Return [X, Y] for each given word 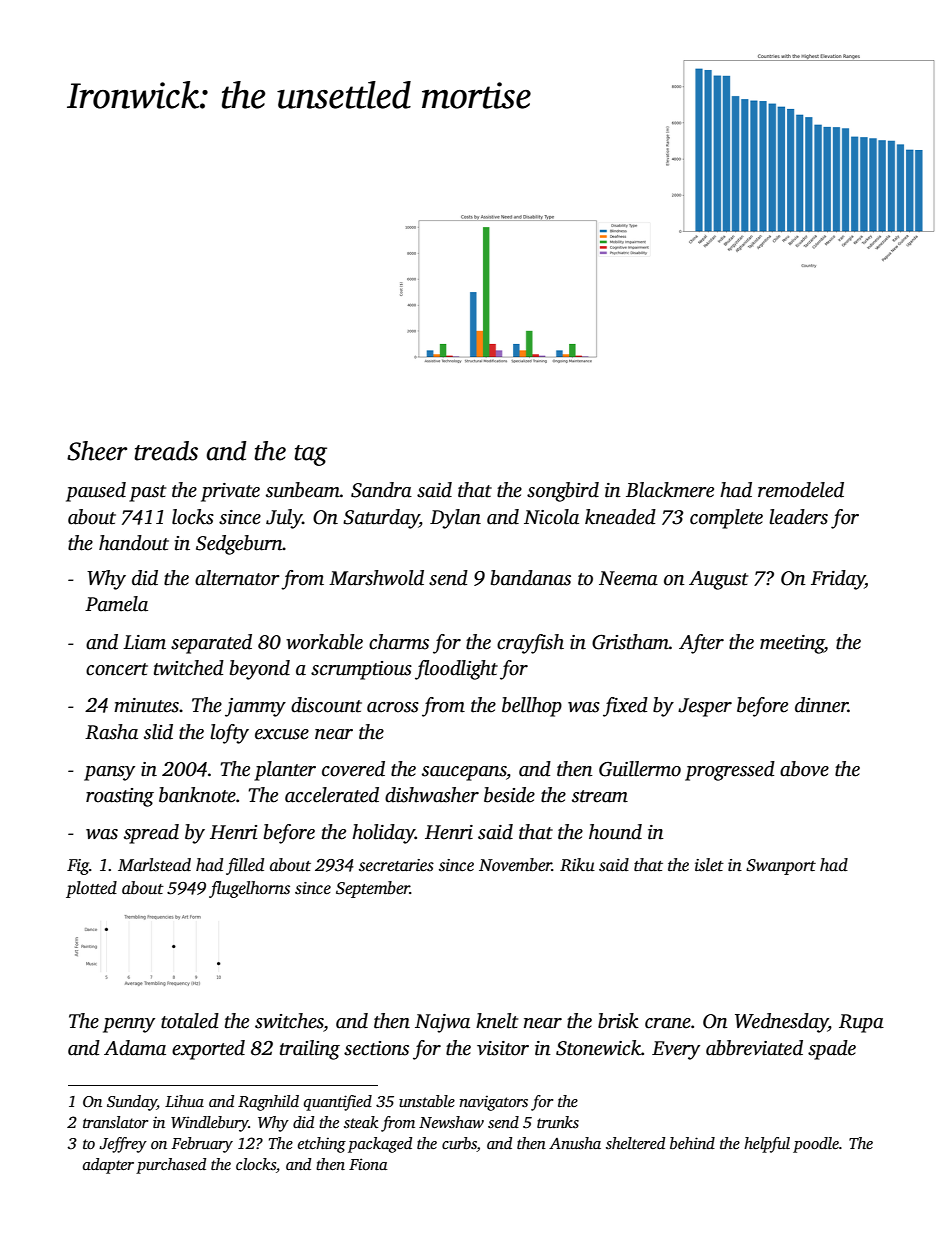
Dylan [455, 519]
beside [509, 795]
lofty [229, 734]
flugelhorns [249, 889]
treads [166, 451]
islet [709, 865]
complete [726, 519]
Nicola [551, 517]
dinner [821, 705]
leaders [798, 517]
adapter [108, 1166]
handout [134, 543]
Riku [577, 864]
